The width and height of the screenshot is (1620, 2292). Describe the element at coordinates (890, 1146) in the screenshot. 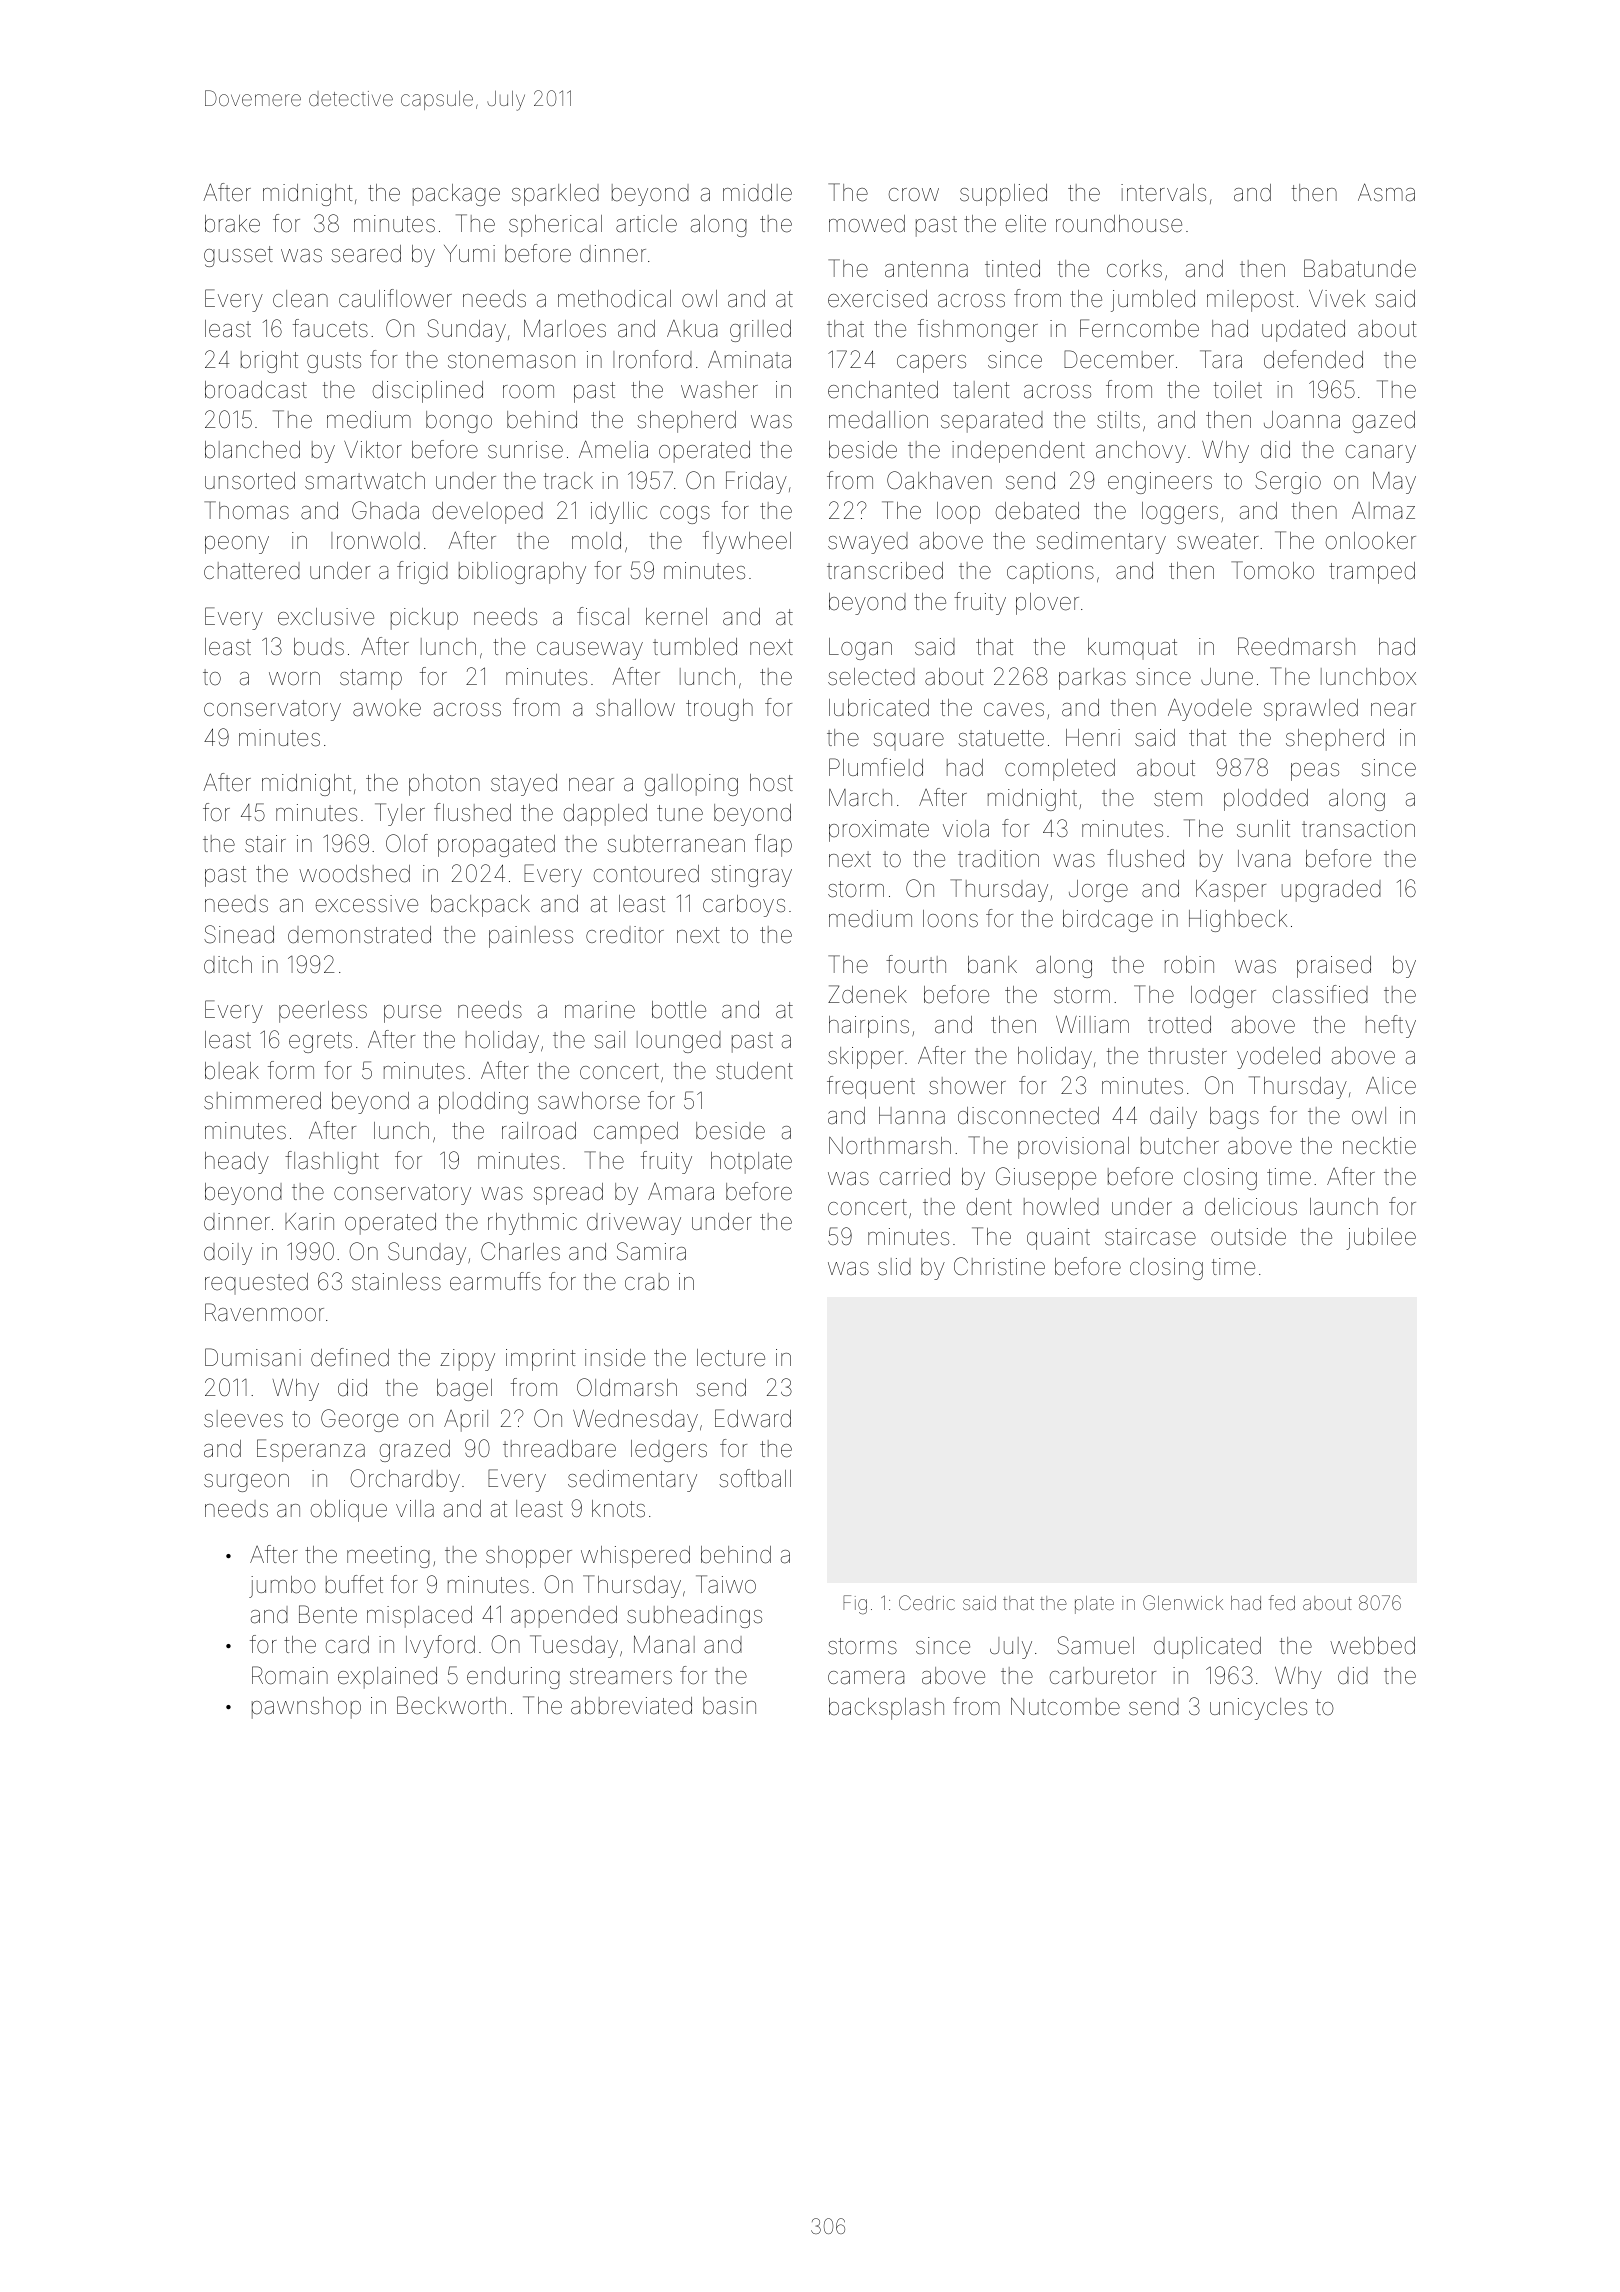

I see `Northmarsh` at that location.
